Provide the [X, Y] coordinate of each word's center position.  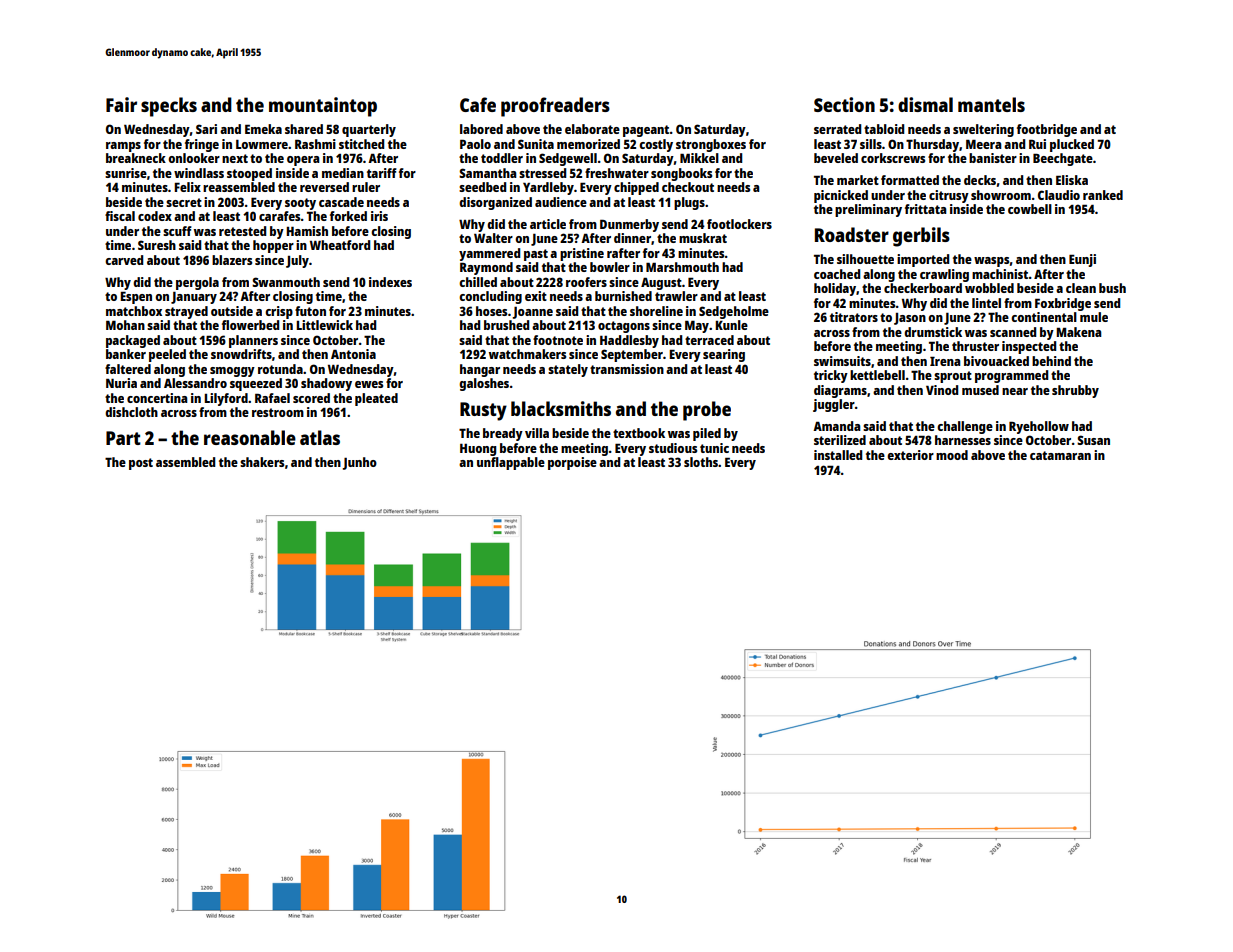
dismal [925, 104]
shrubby [1075, 391]
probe [707, 411]
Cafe [478, 104]
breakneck [136, 158]
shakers [262, 462]
